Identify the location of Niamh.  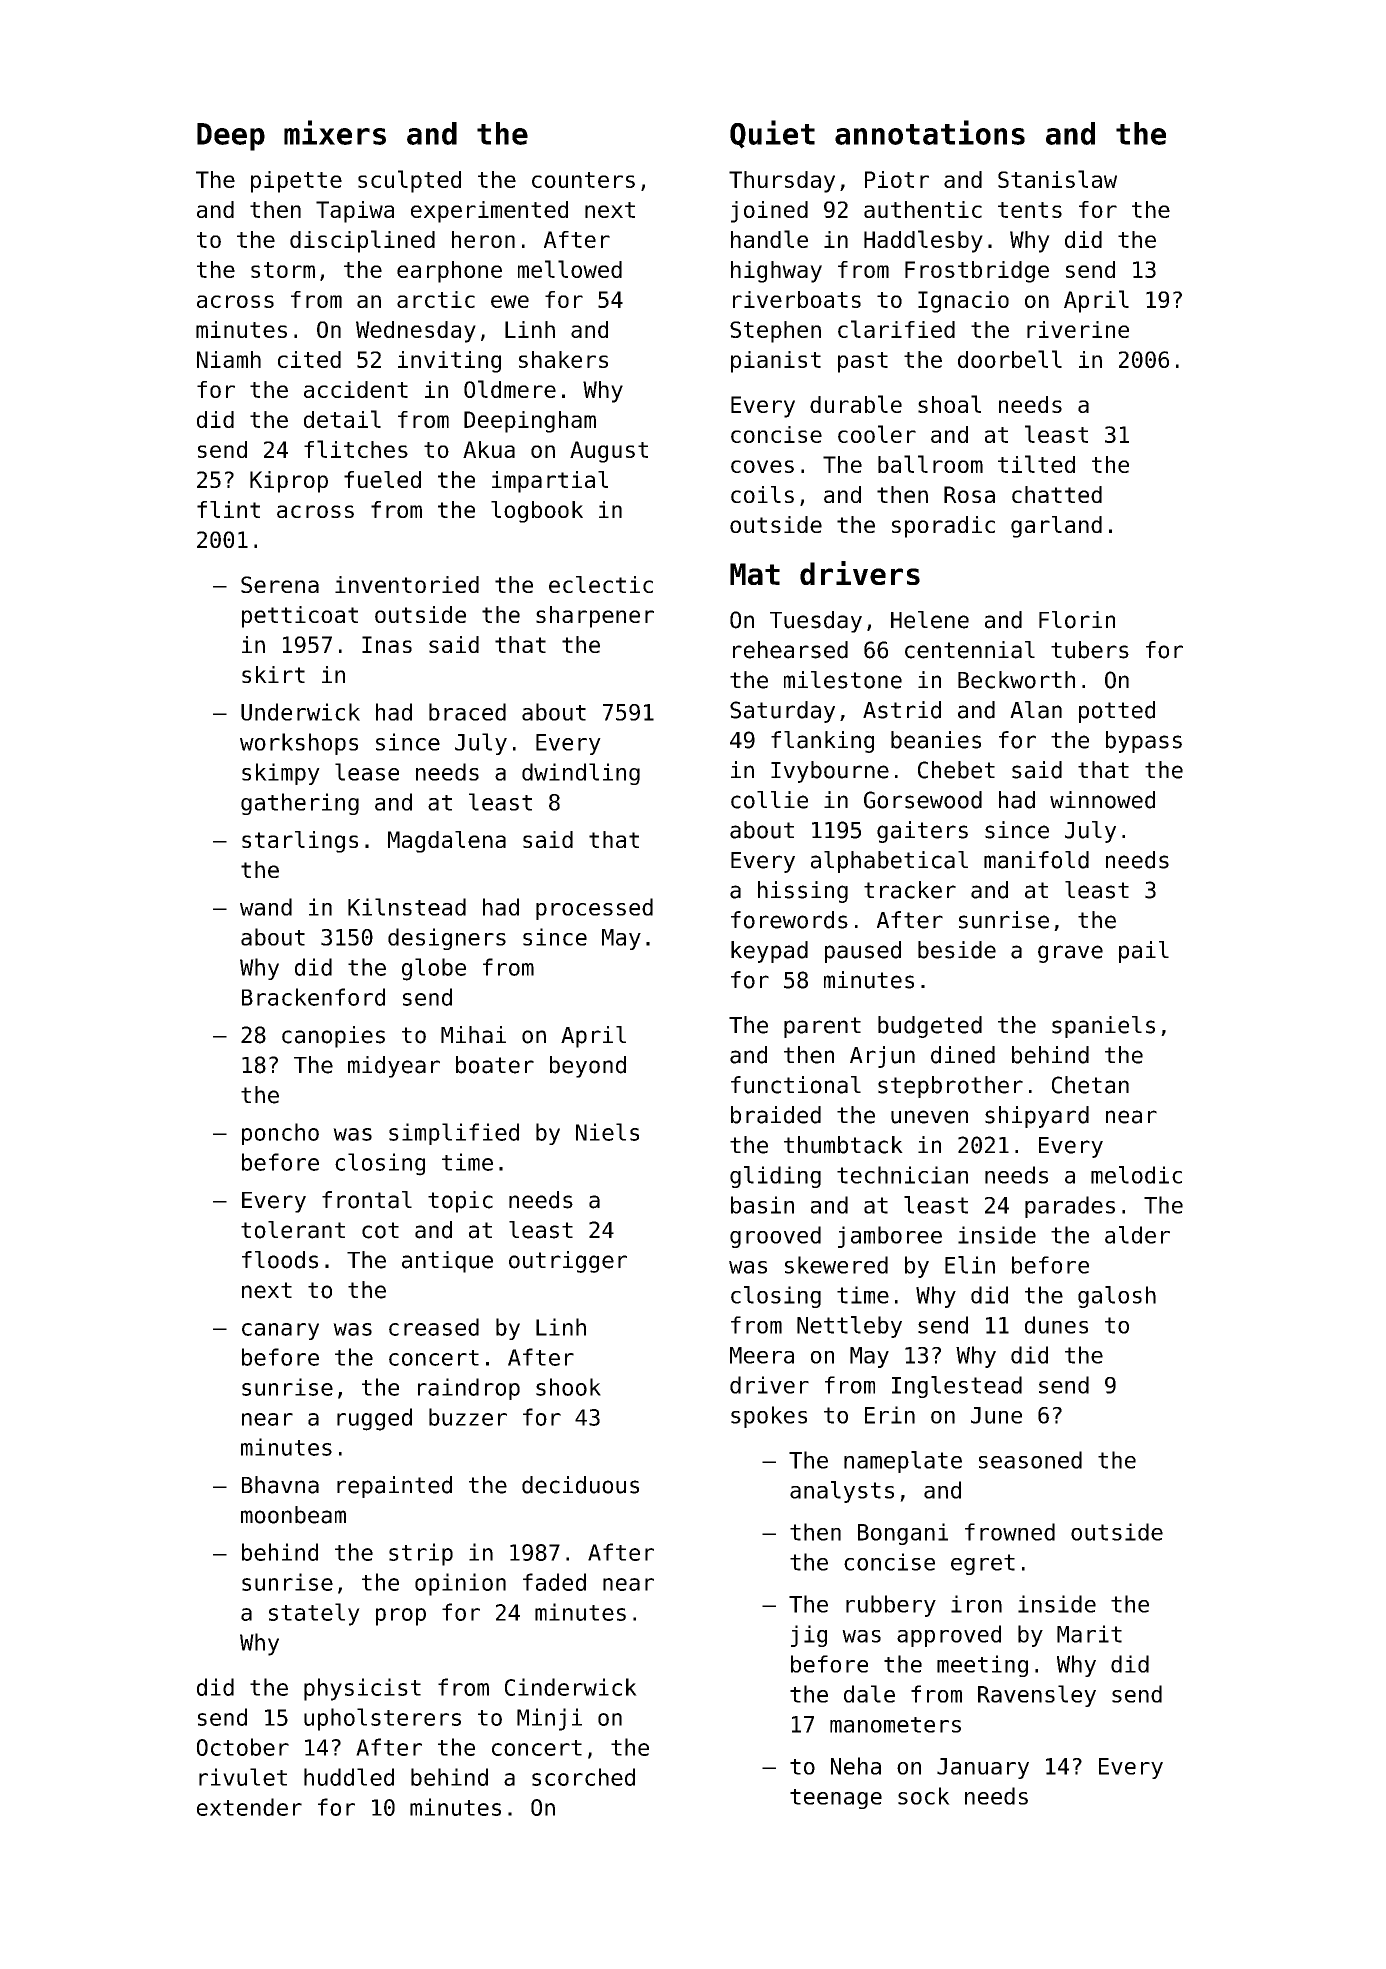
(229, 359).
